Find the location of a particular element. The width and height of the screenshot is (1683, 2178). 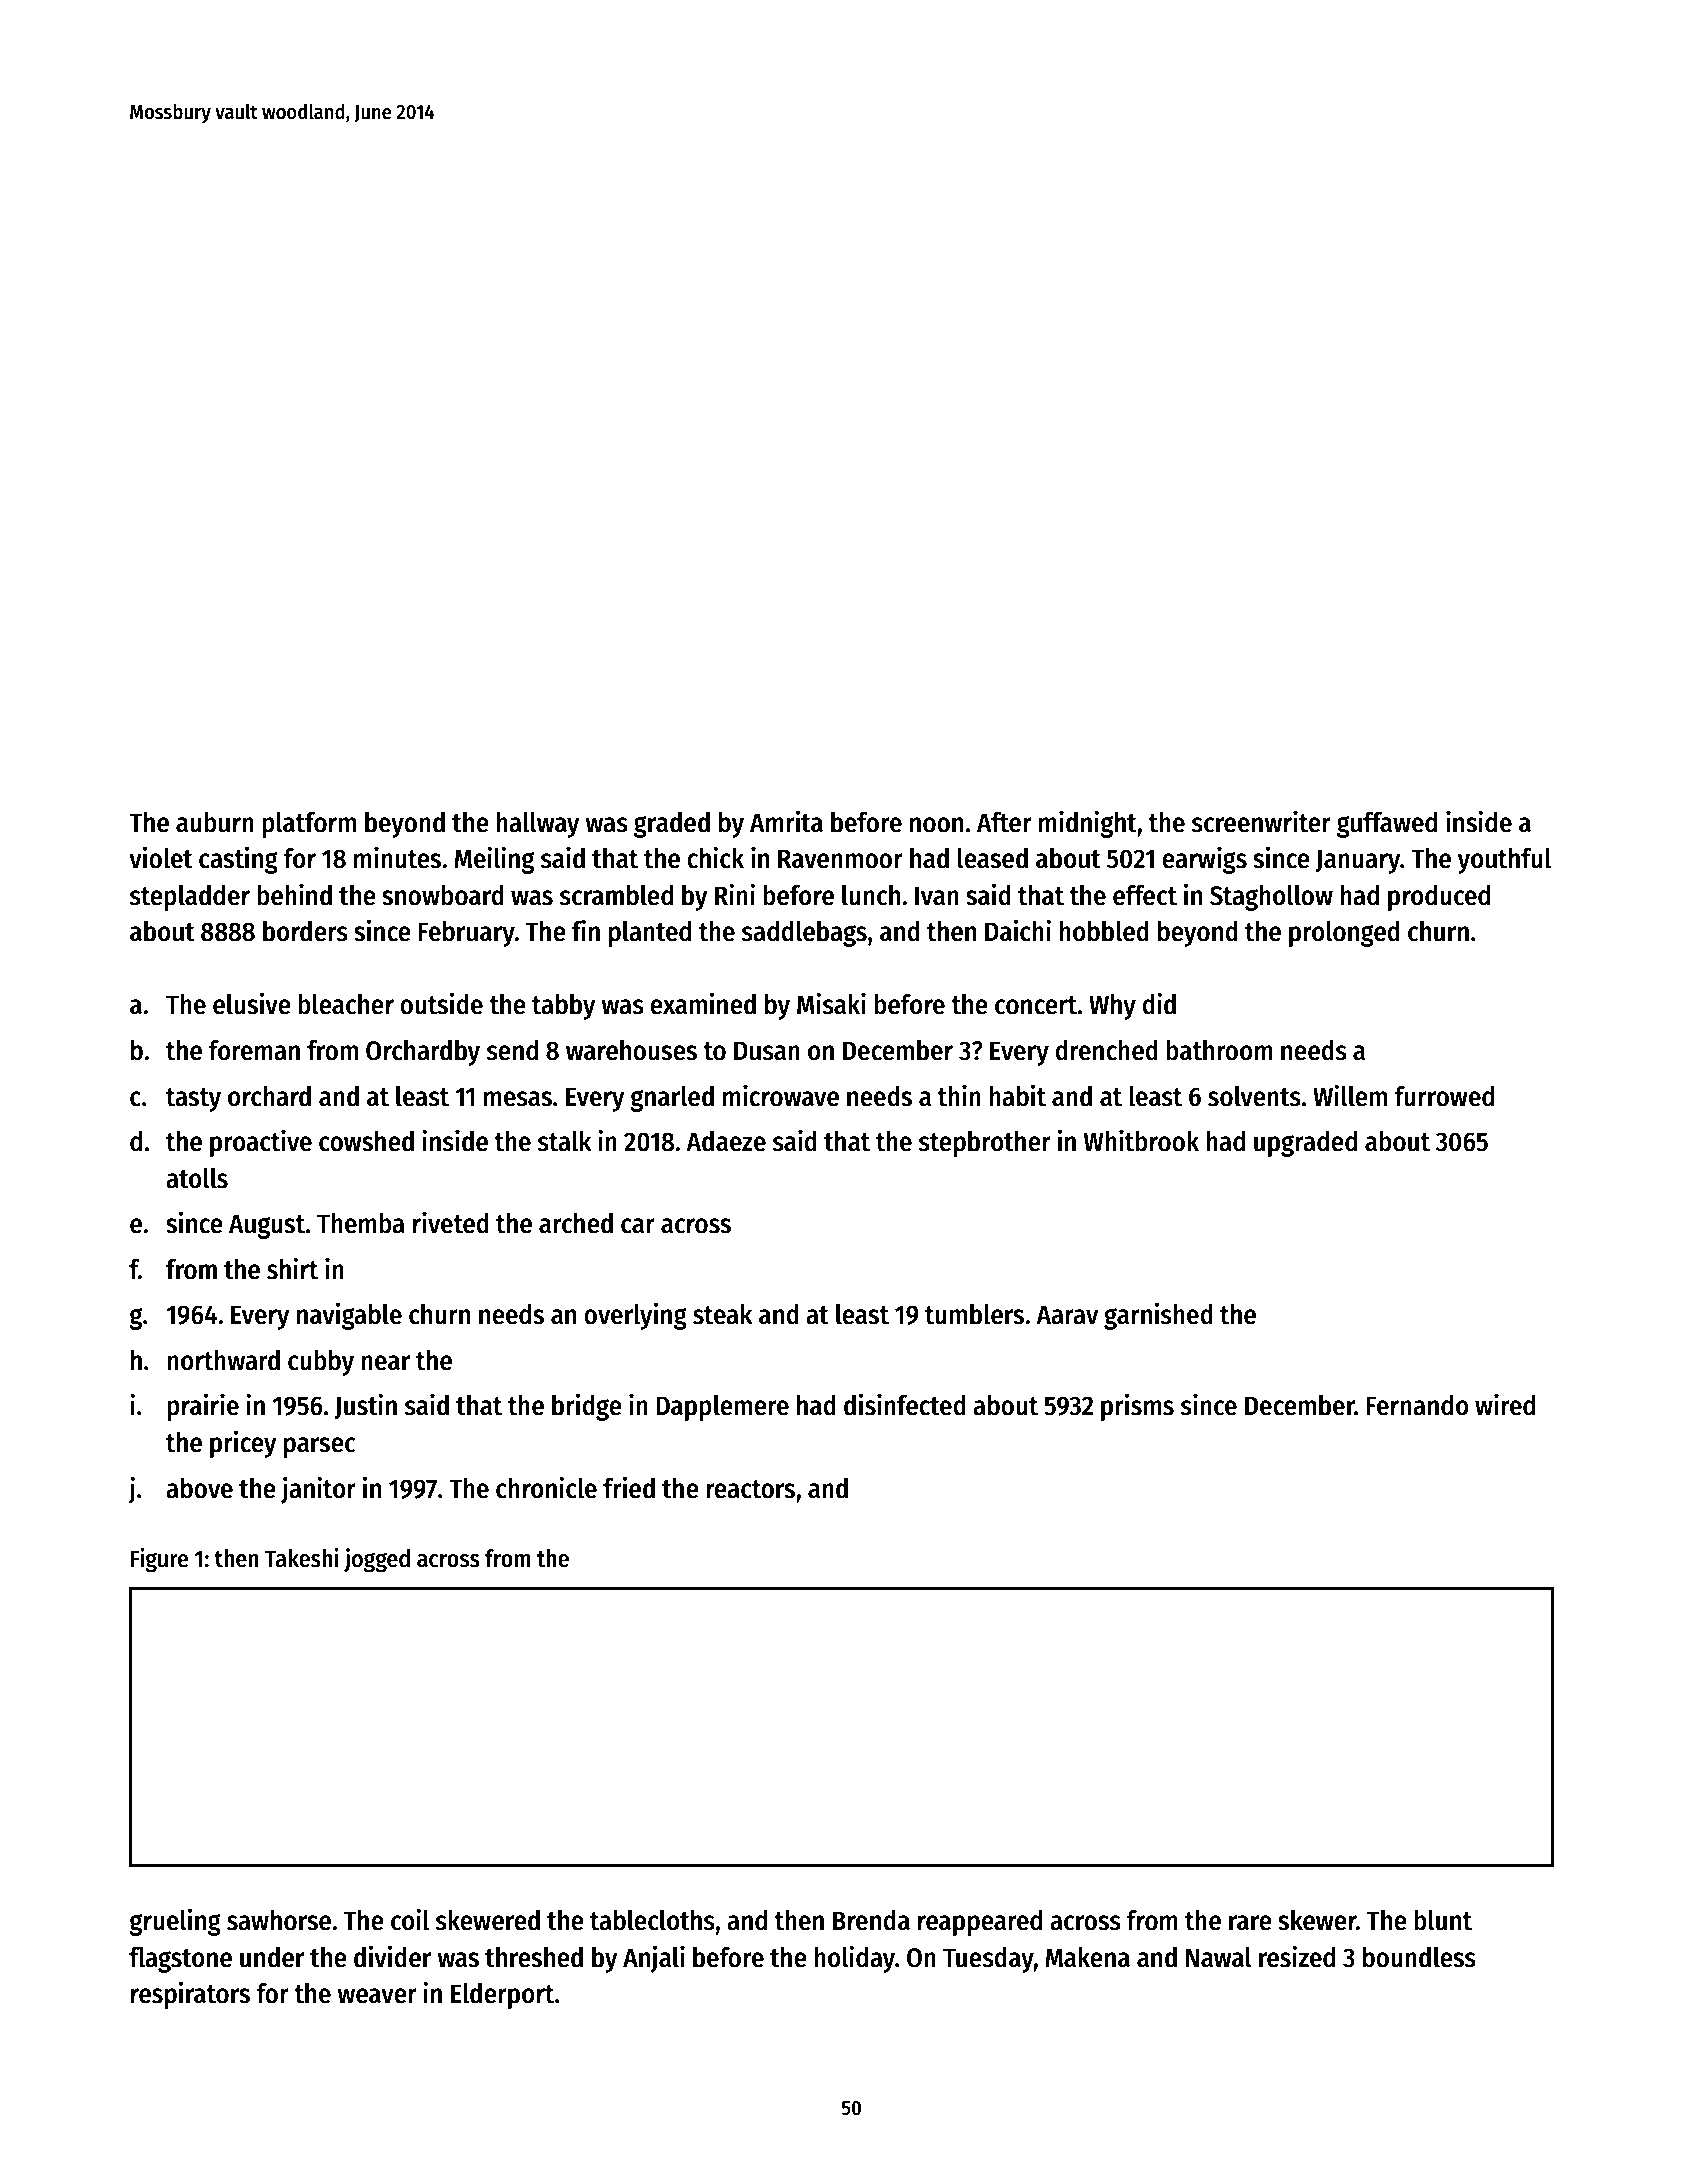

navigable is located at coordinates (349, 1316).
